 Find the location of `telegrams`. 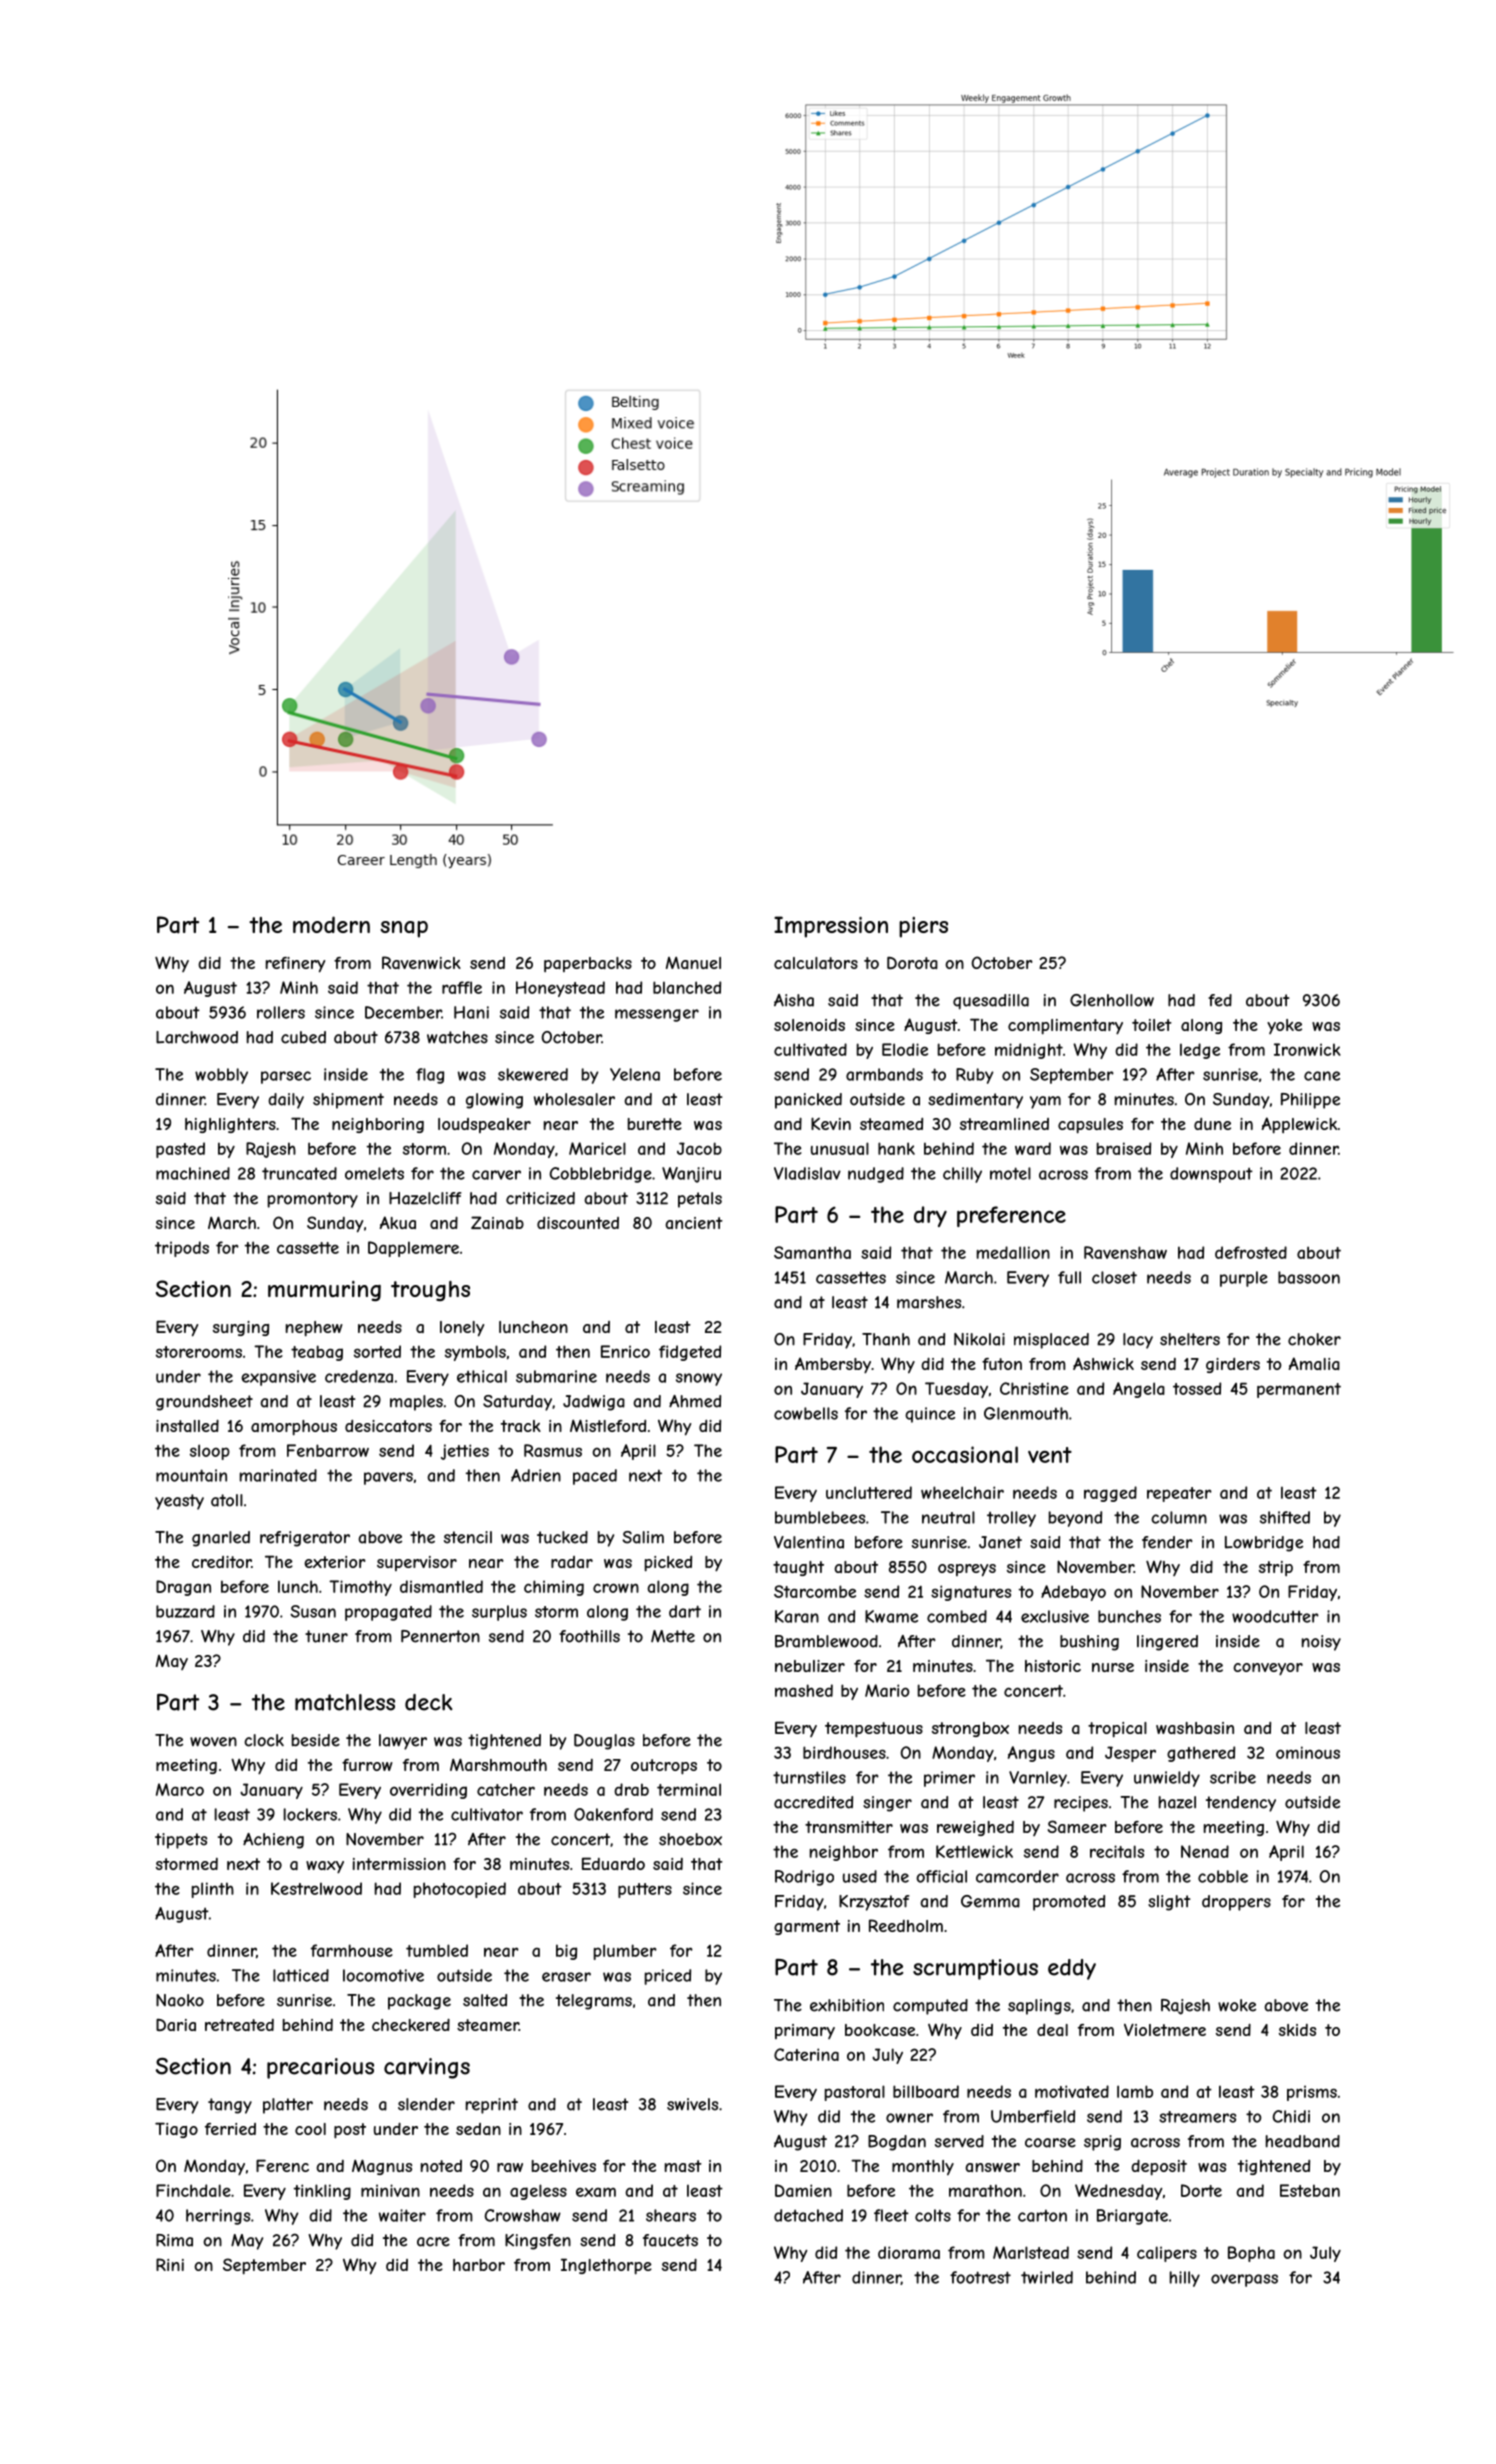

telegrams is located at coordinates (594, 2002).
